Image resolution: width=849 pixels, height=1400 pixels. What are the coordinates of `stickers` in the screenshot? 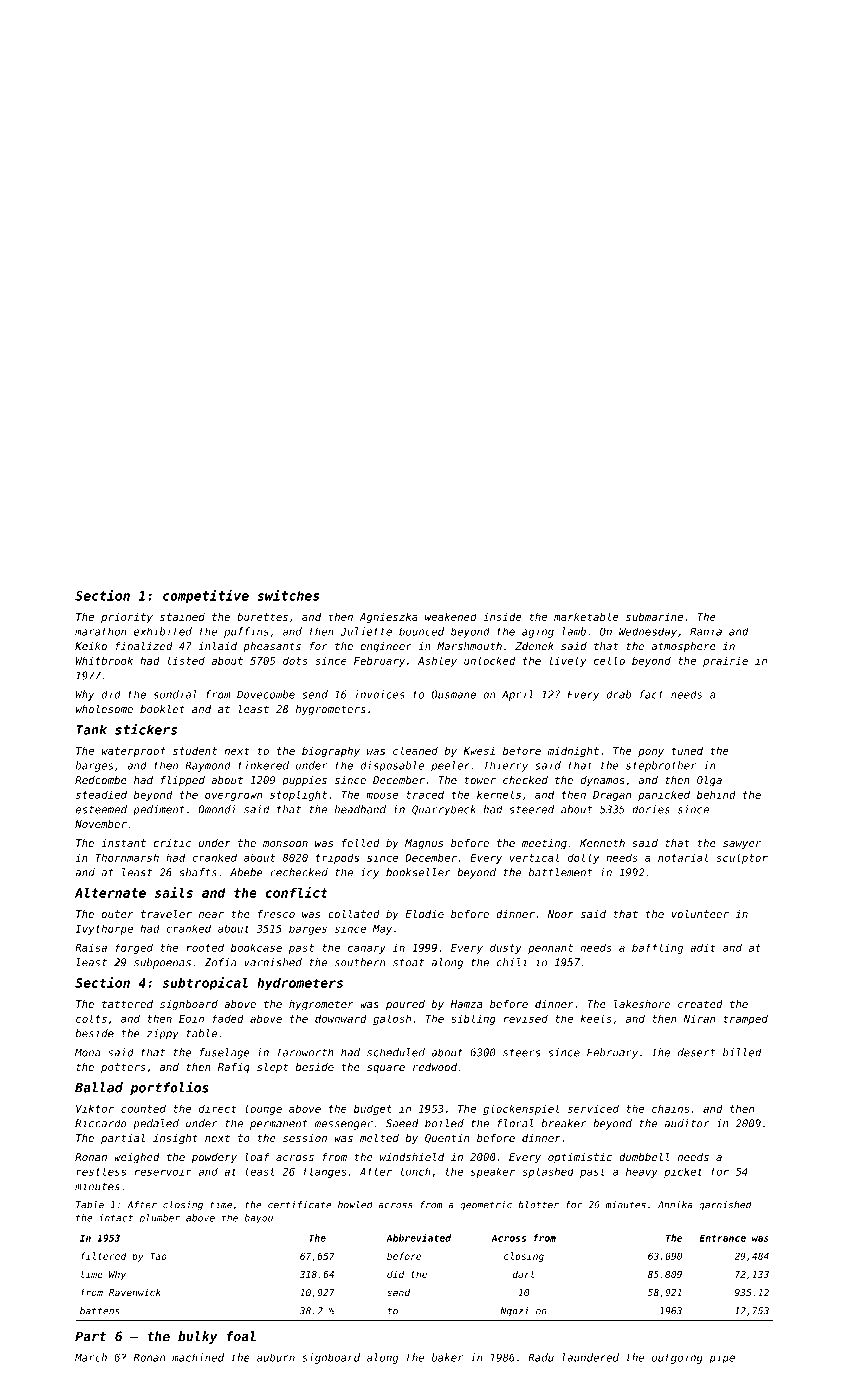 It's located at (146, 729).
